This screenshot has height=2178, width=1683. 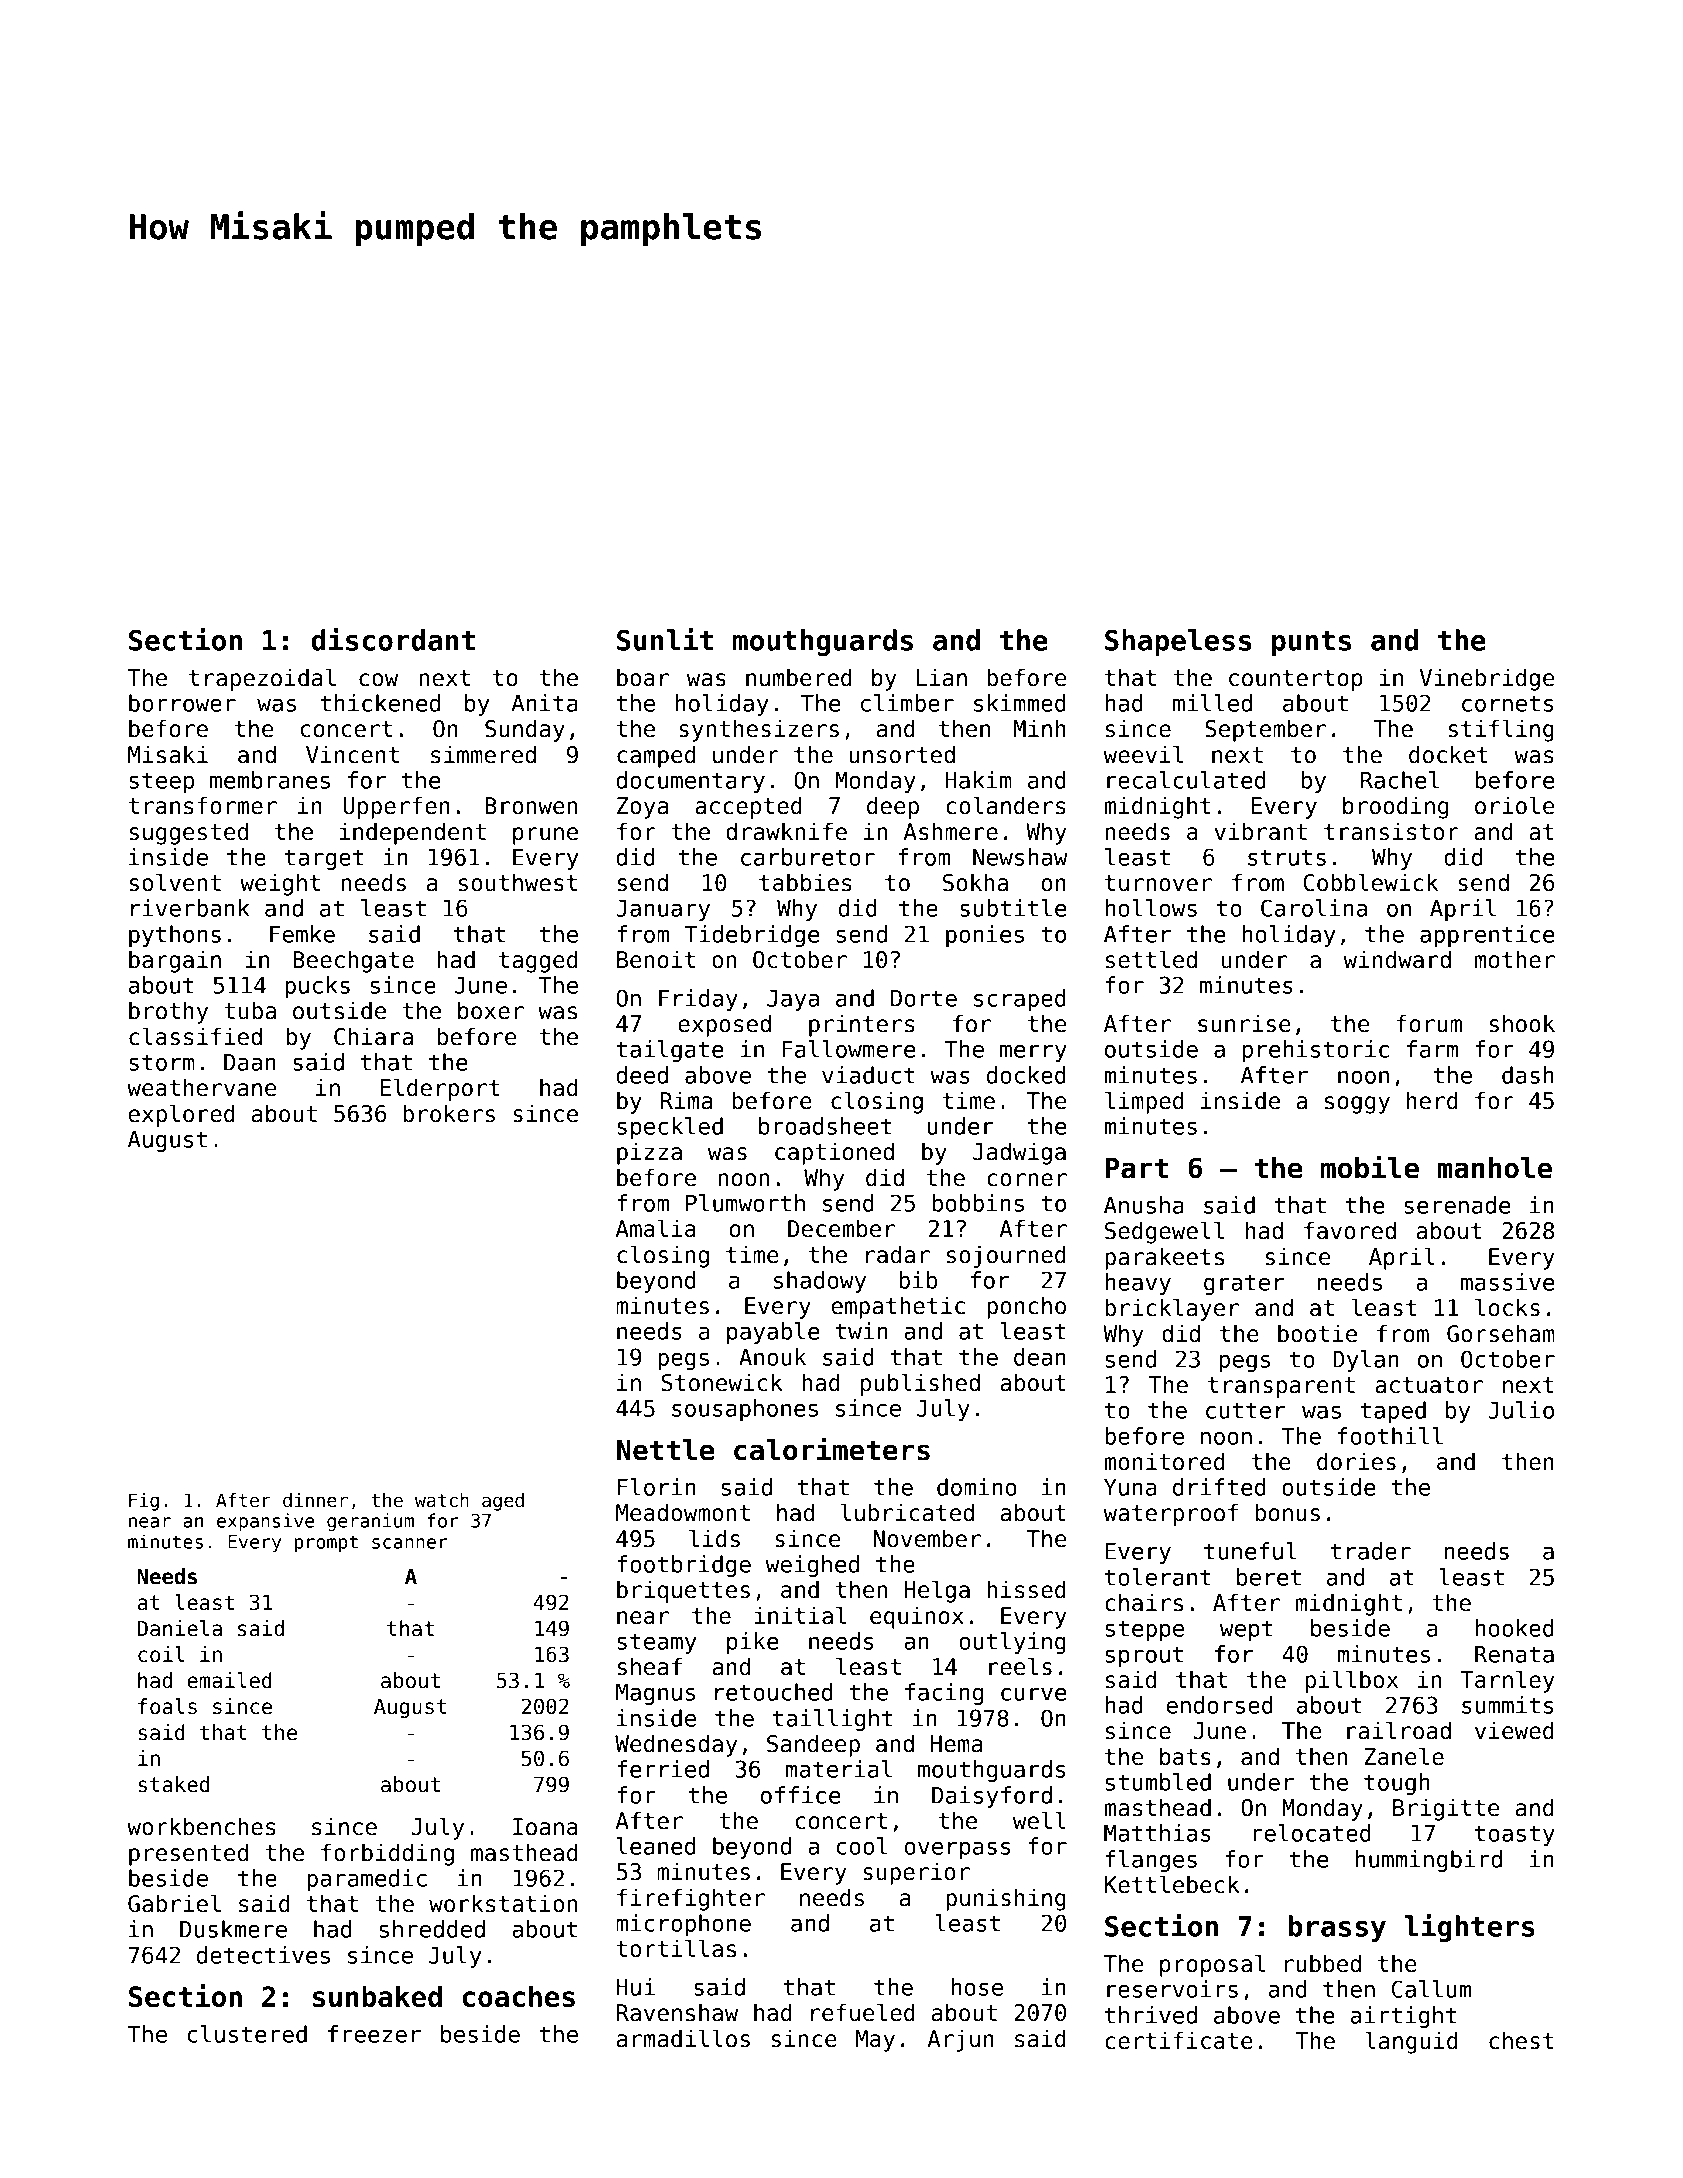 I want to click on paramedic, so click(x=367, y=1880).
